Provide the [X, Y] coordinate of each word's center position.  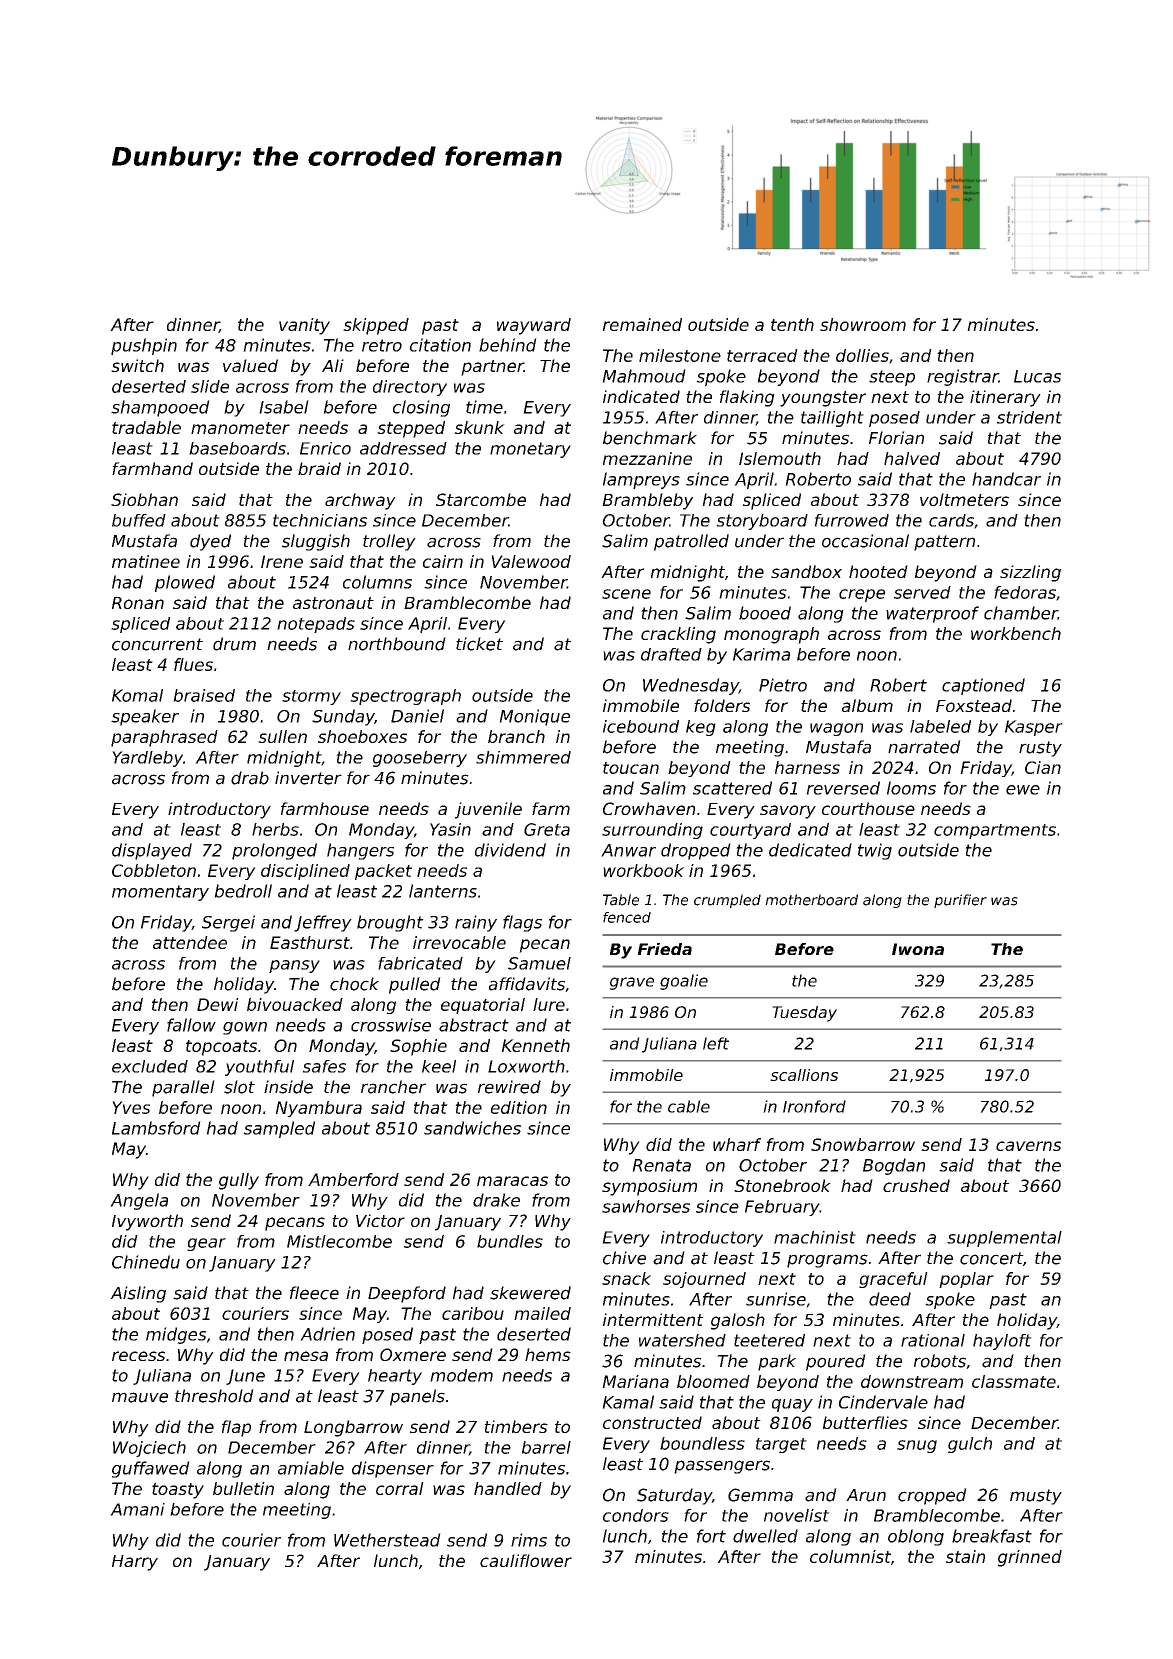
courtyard [750, 831]
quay [792, 1405]
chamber [1021, 613]
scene [626, 594]
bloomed [713, 1381]
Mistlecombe [339, 1241]
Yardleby [147, 759]
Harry [135, 1563]
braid [319, 468]
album [867, 705]
